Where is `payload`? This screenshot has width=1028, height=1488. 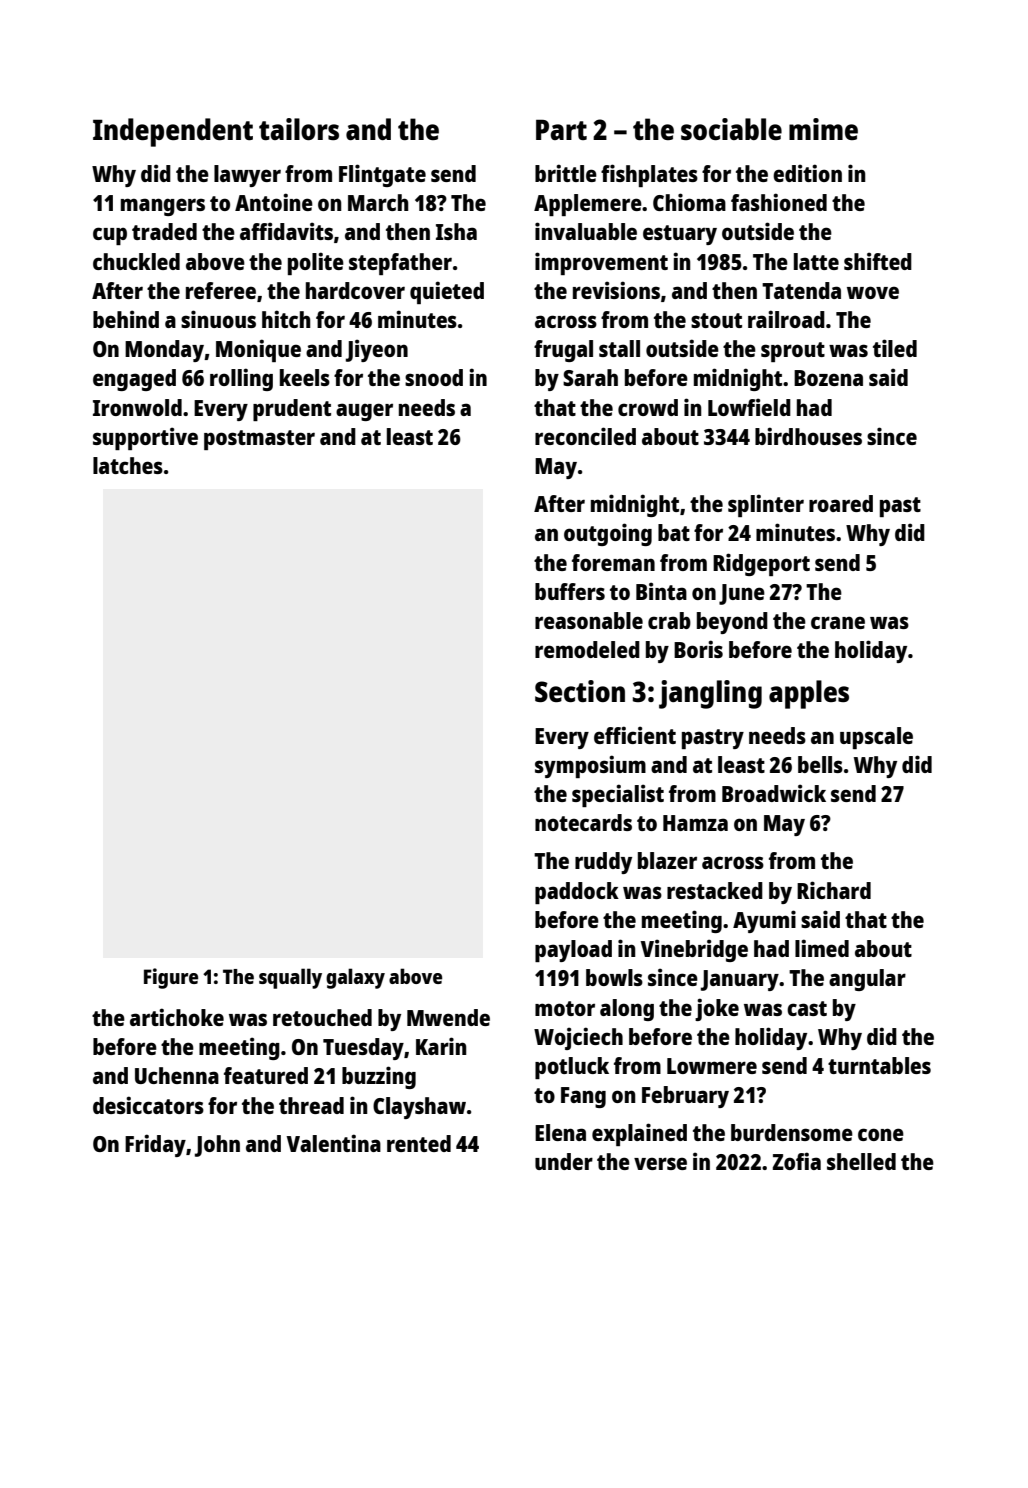
payload is located at coordinates (573, 951).
